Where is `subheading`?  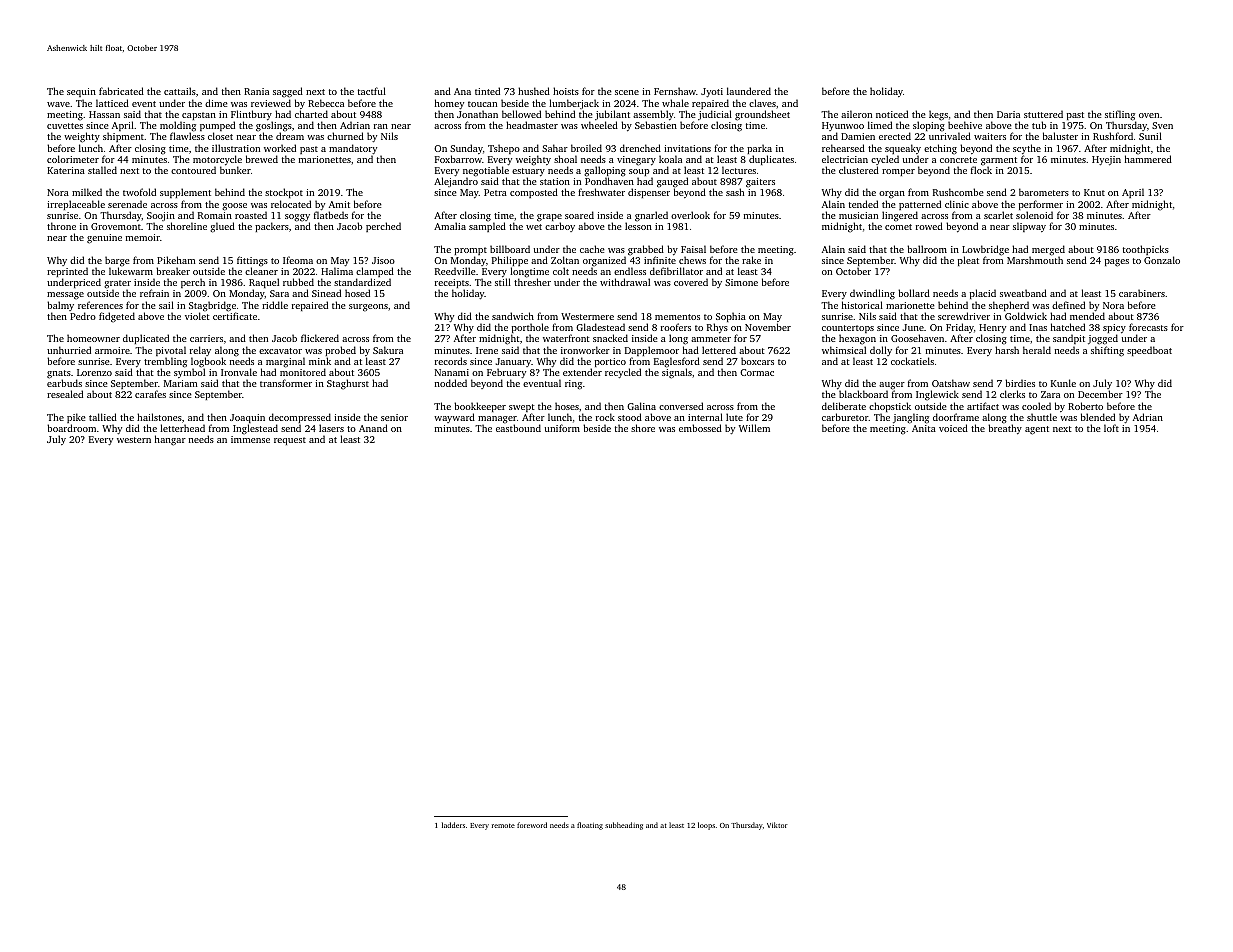 subheading is located at coordinates (624, 826).
